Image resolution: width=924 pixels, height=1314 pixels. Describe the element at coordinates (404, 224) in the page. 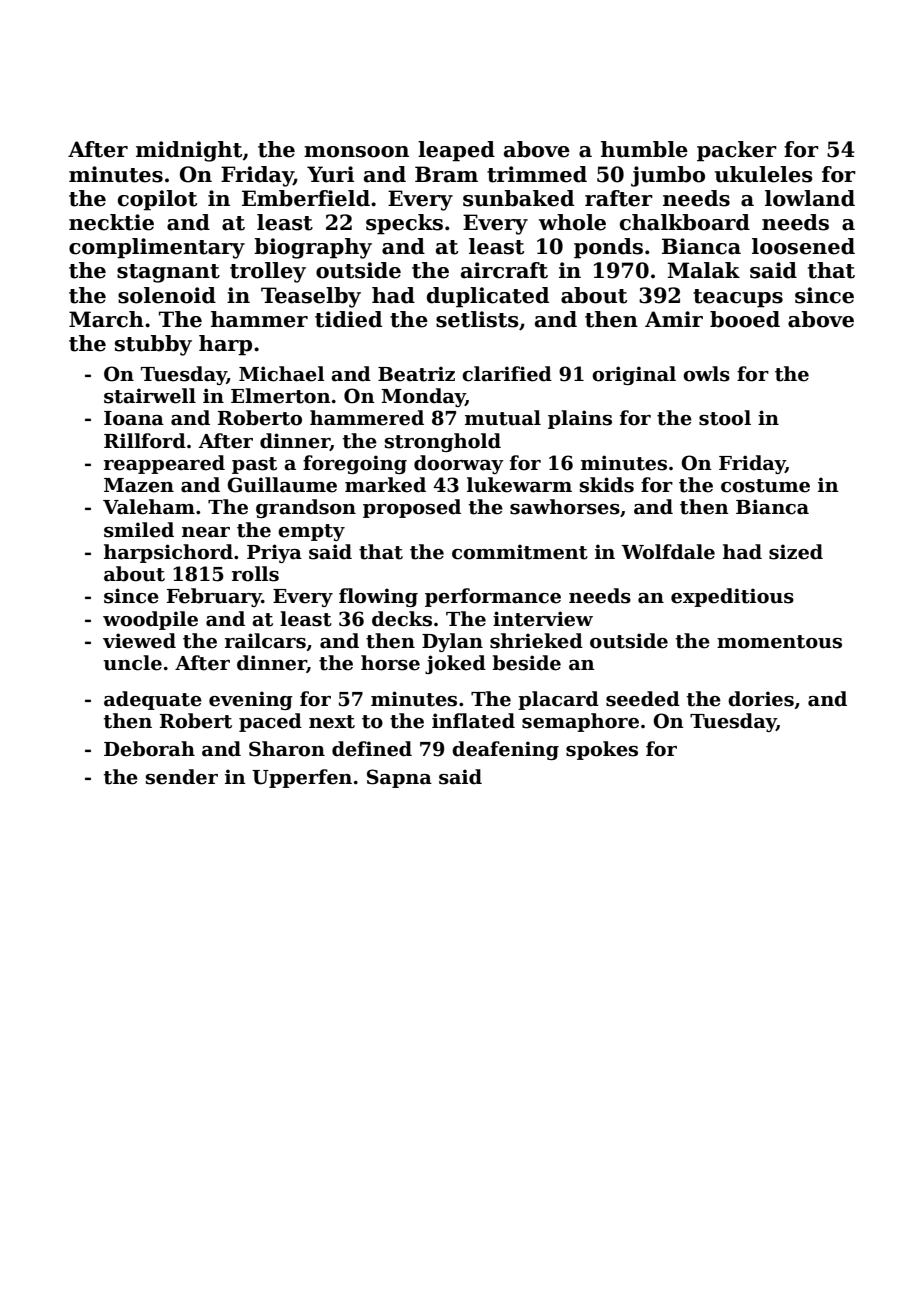

I see `specks` at that location.
